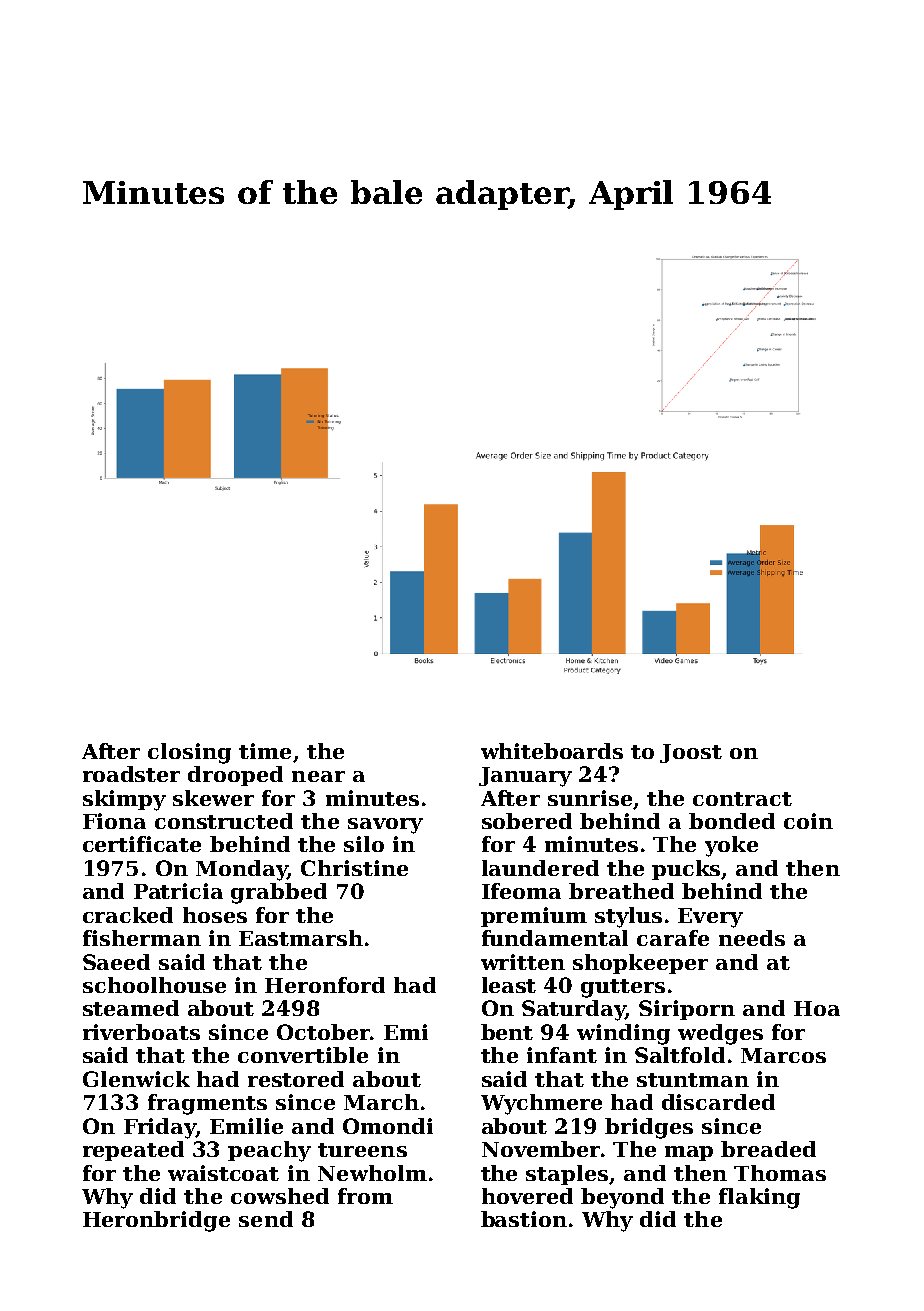  I want to click on waistcoat, so click(223, 1173).
